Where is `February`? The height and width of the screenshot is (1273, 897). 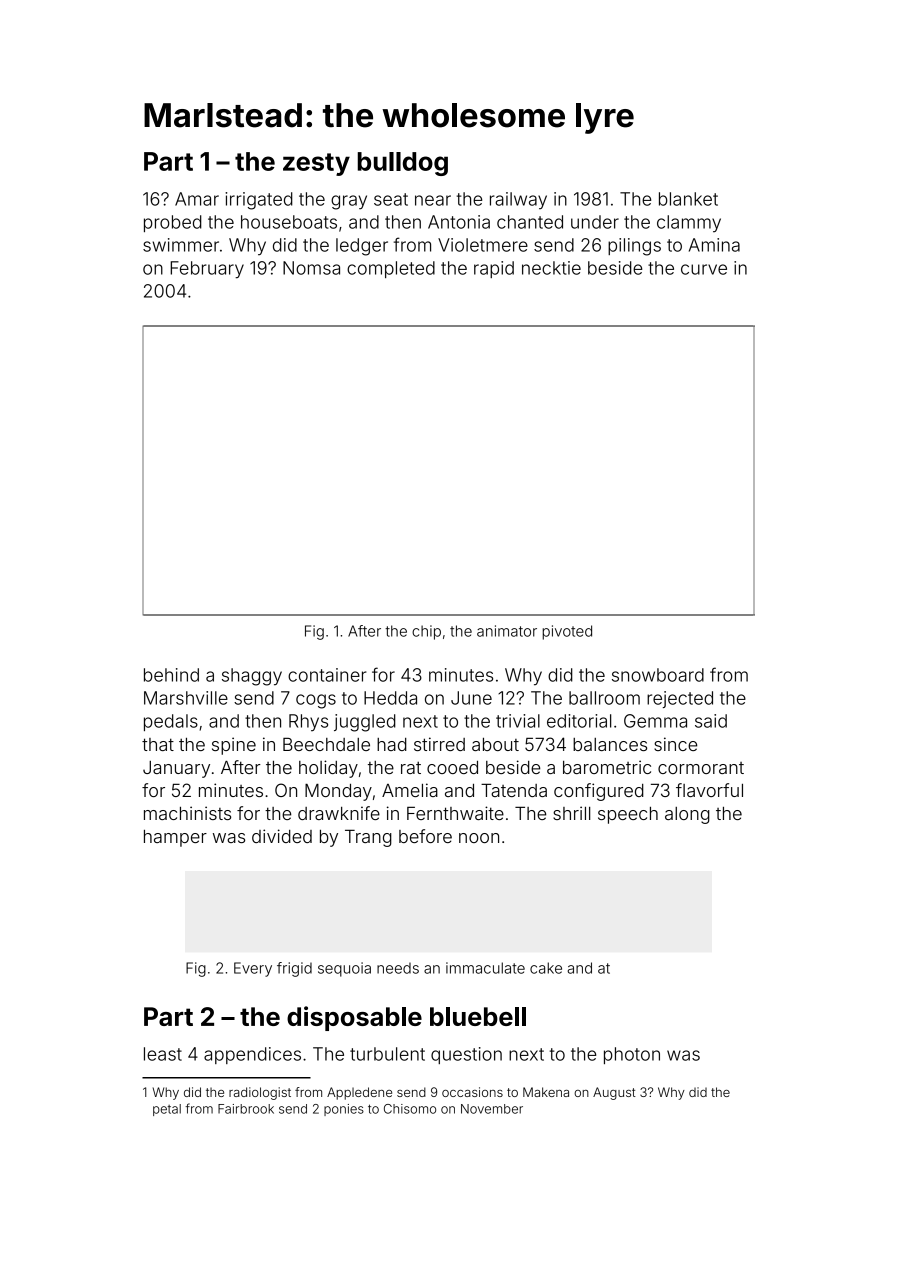 February is located at coordinates (207, 270).
